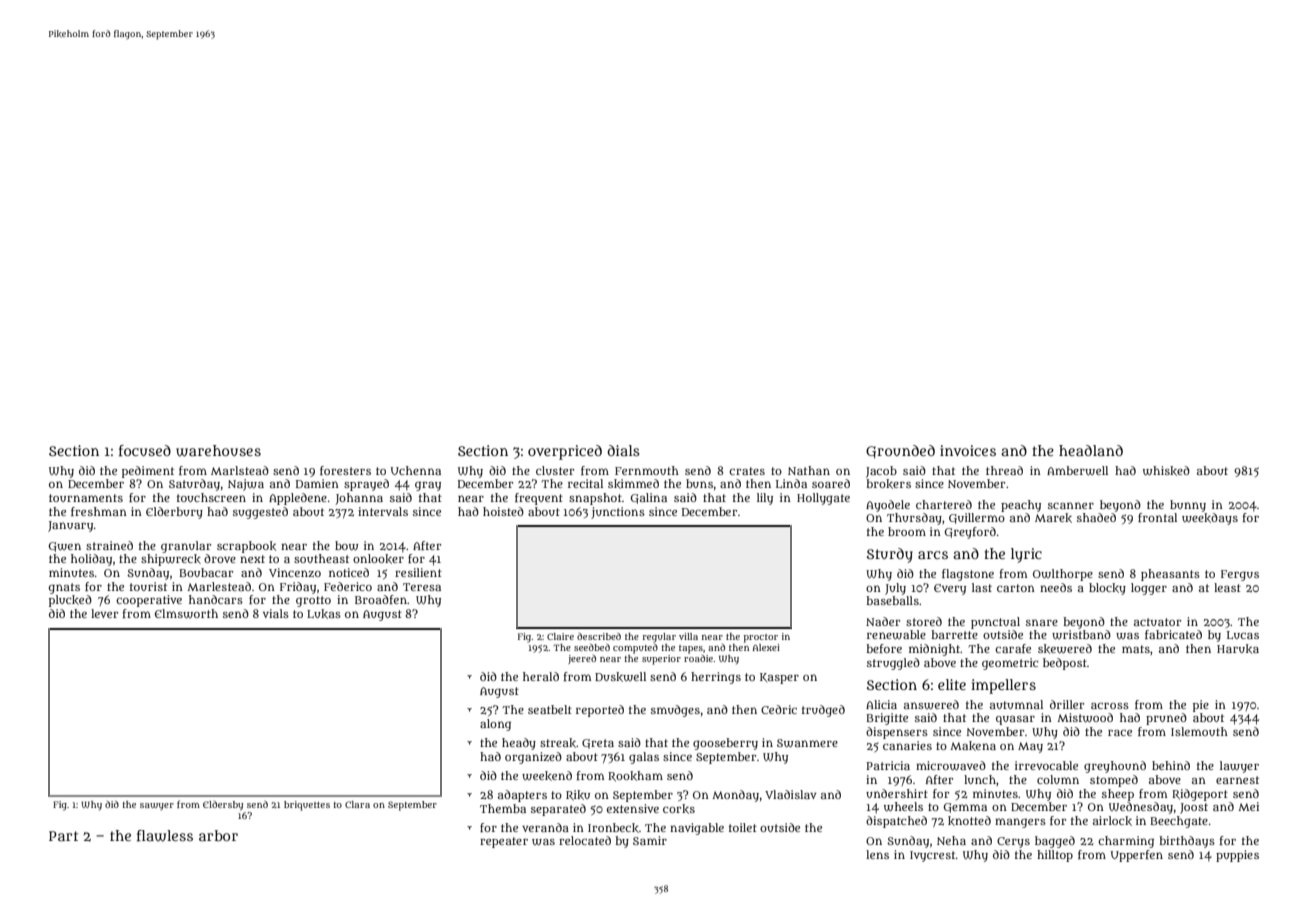 The width and height of the page is (1308, 924). Describe the element at coordinates (618, 513) in the page. I see `junctions` at that location.
